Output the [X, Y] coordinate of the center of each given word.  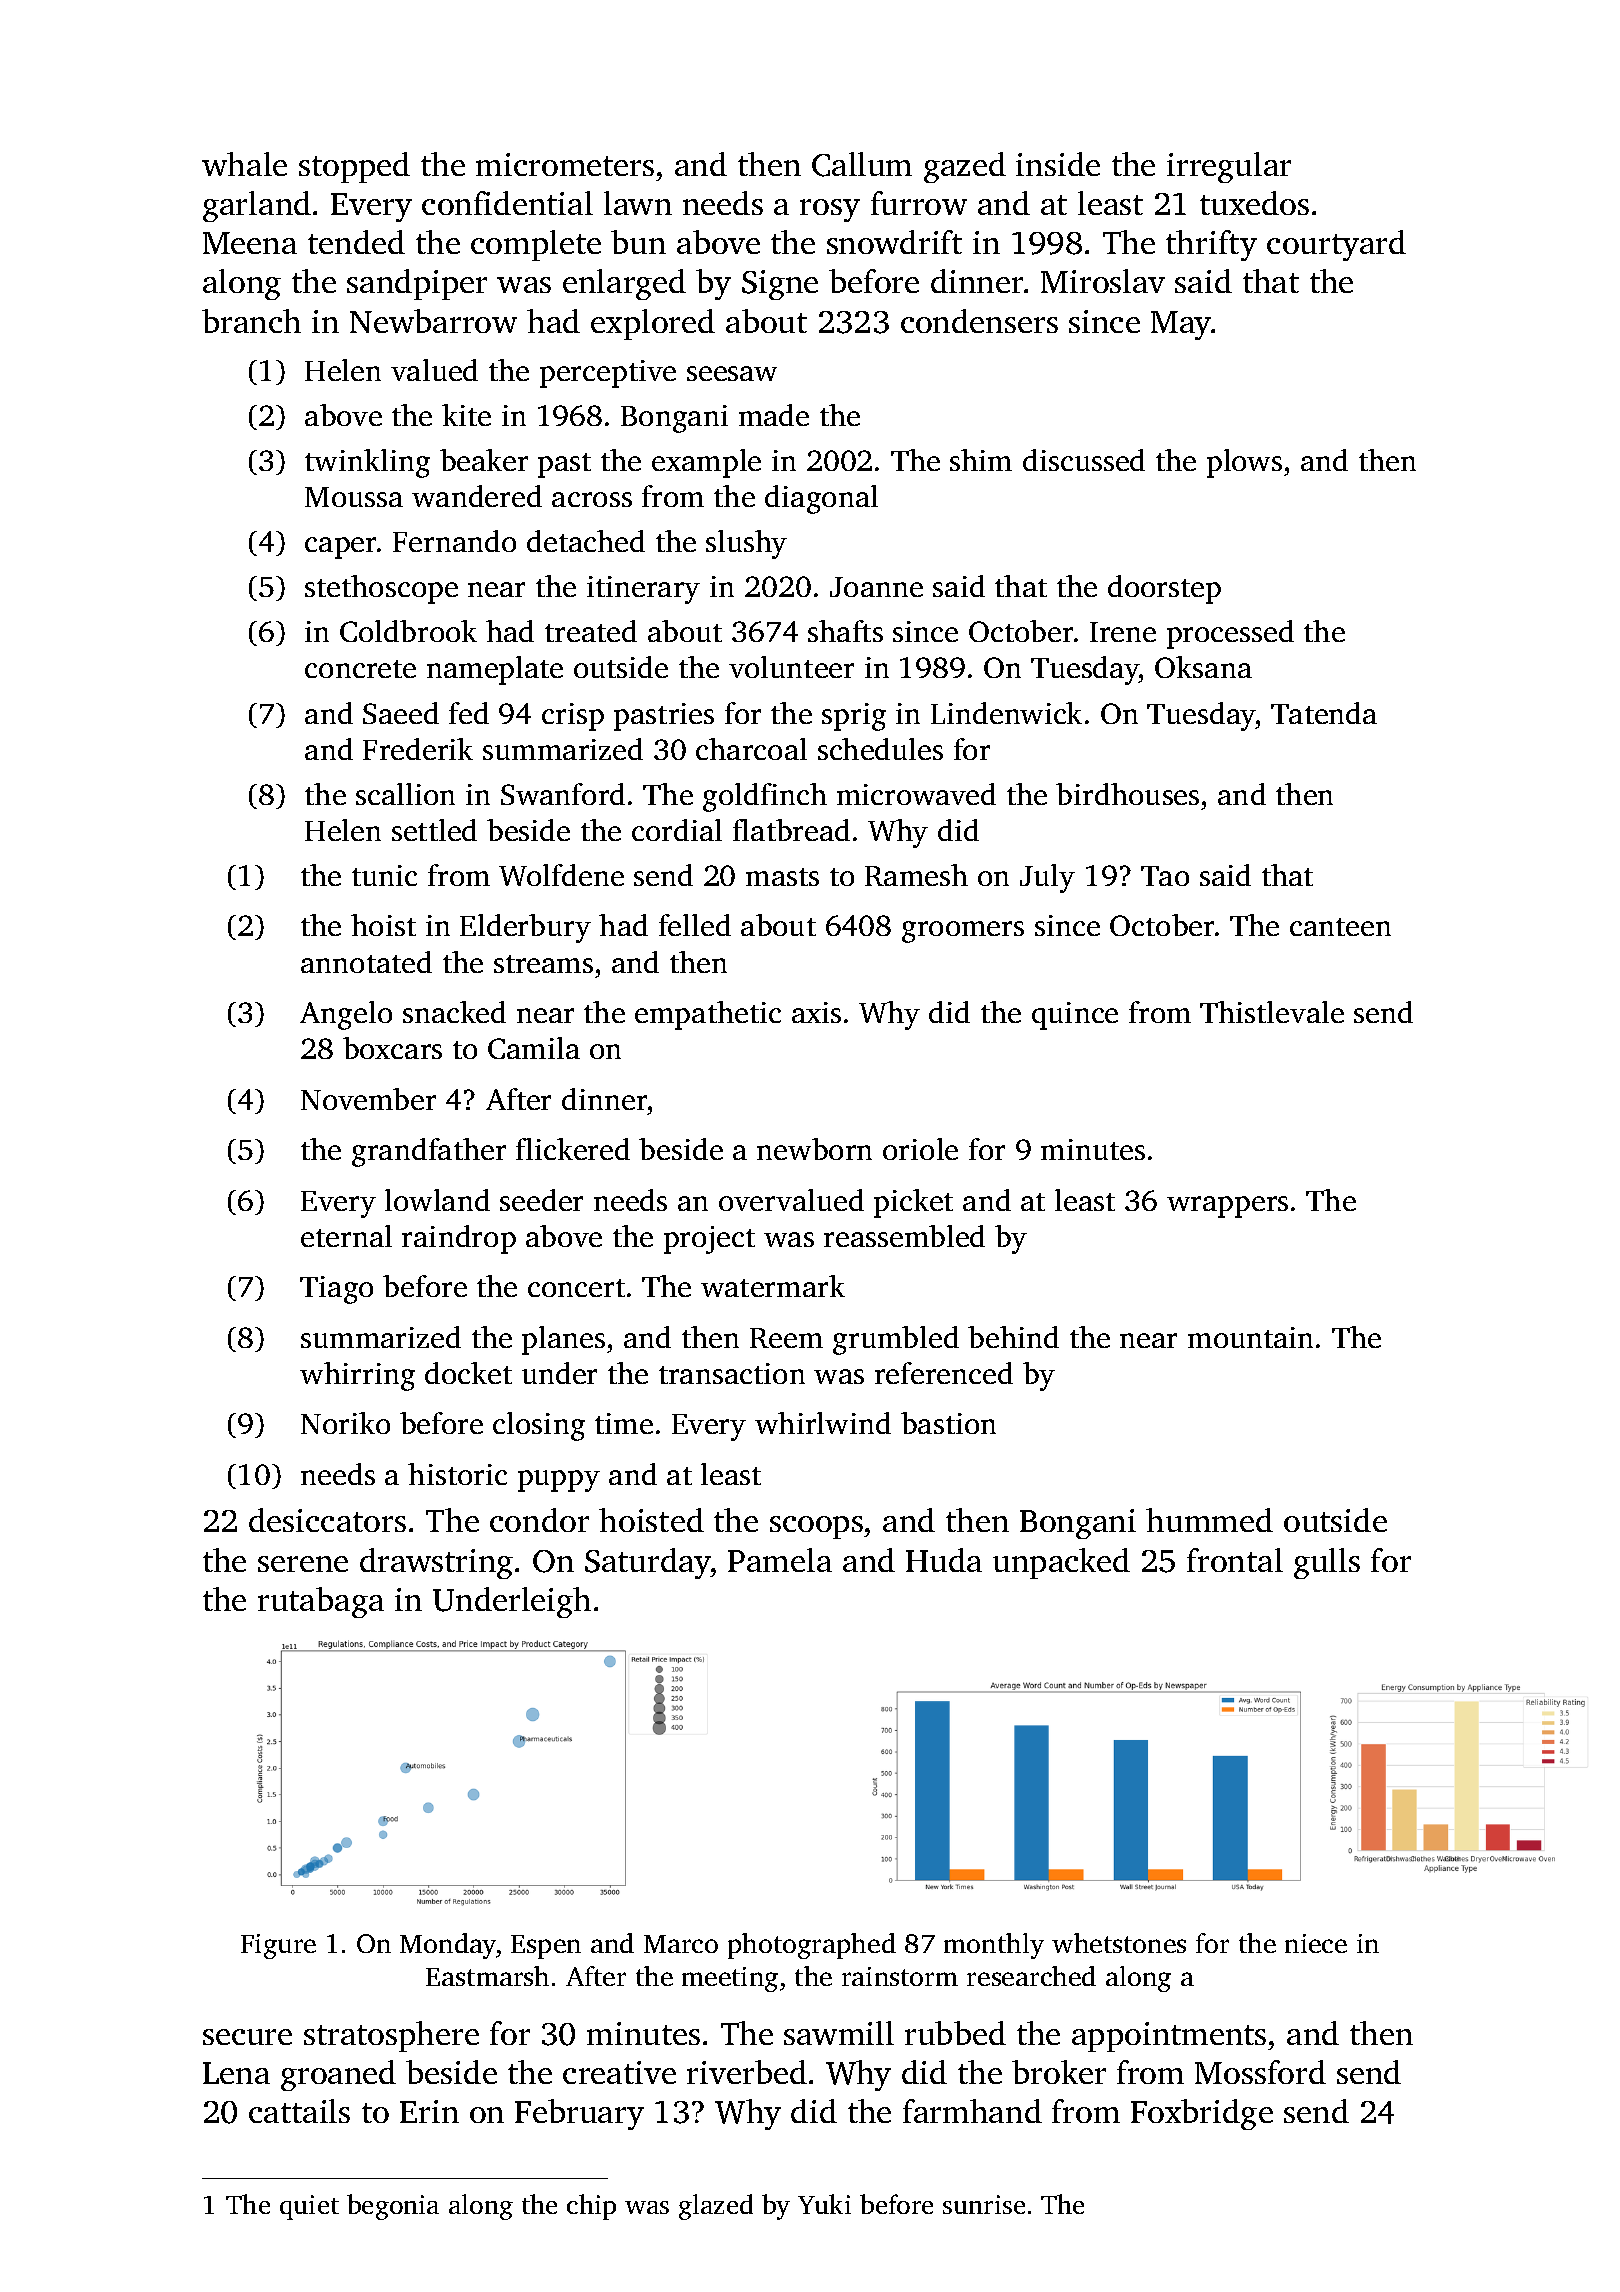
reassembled [904, 1236]
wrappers [1227, 1207]
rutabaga [321, 1602]
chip [591, 2207]
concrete [360, 669]
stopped [354, 167]
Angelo [346, 1015]
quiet [309, 2207]
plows [1244, 463]
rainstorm [900, 1976]
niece [1316, 1943]
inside [1058, 164]
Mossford [1260, 2072]
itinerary [643, 590]
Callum [862, 164]
